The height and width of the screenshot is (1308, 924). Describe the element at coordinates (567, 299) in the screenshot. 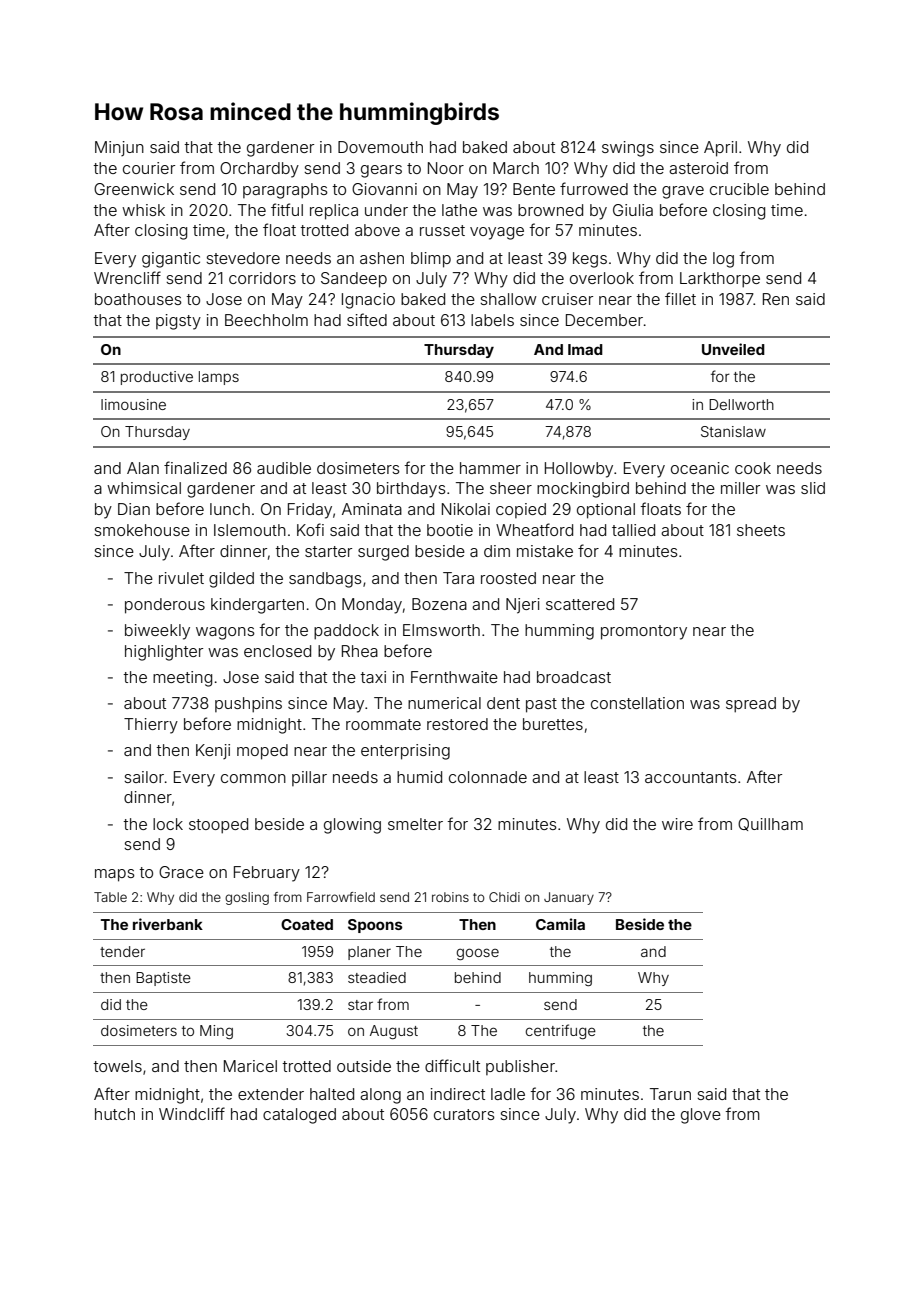

I see `cruiser` at that location.
